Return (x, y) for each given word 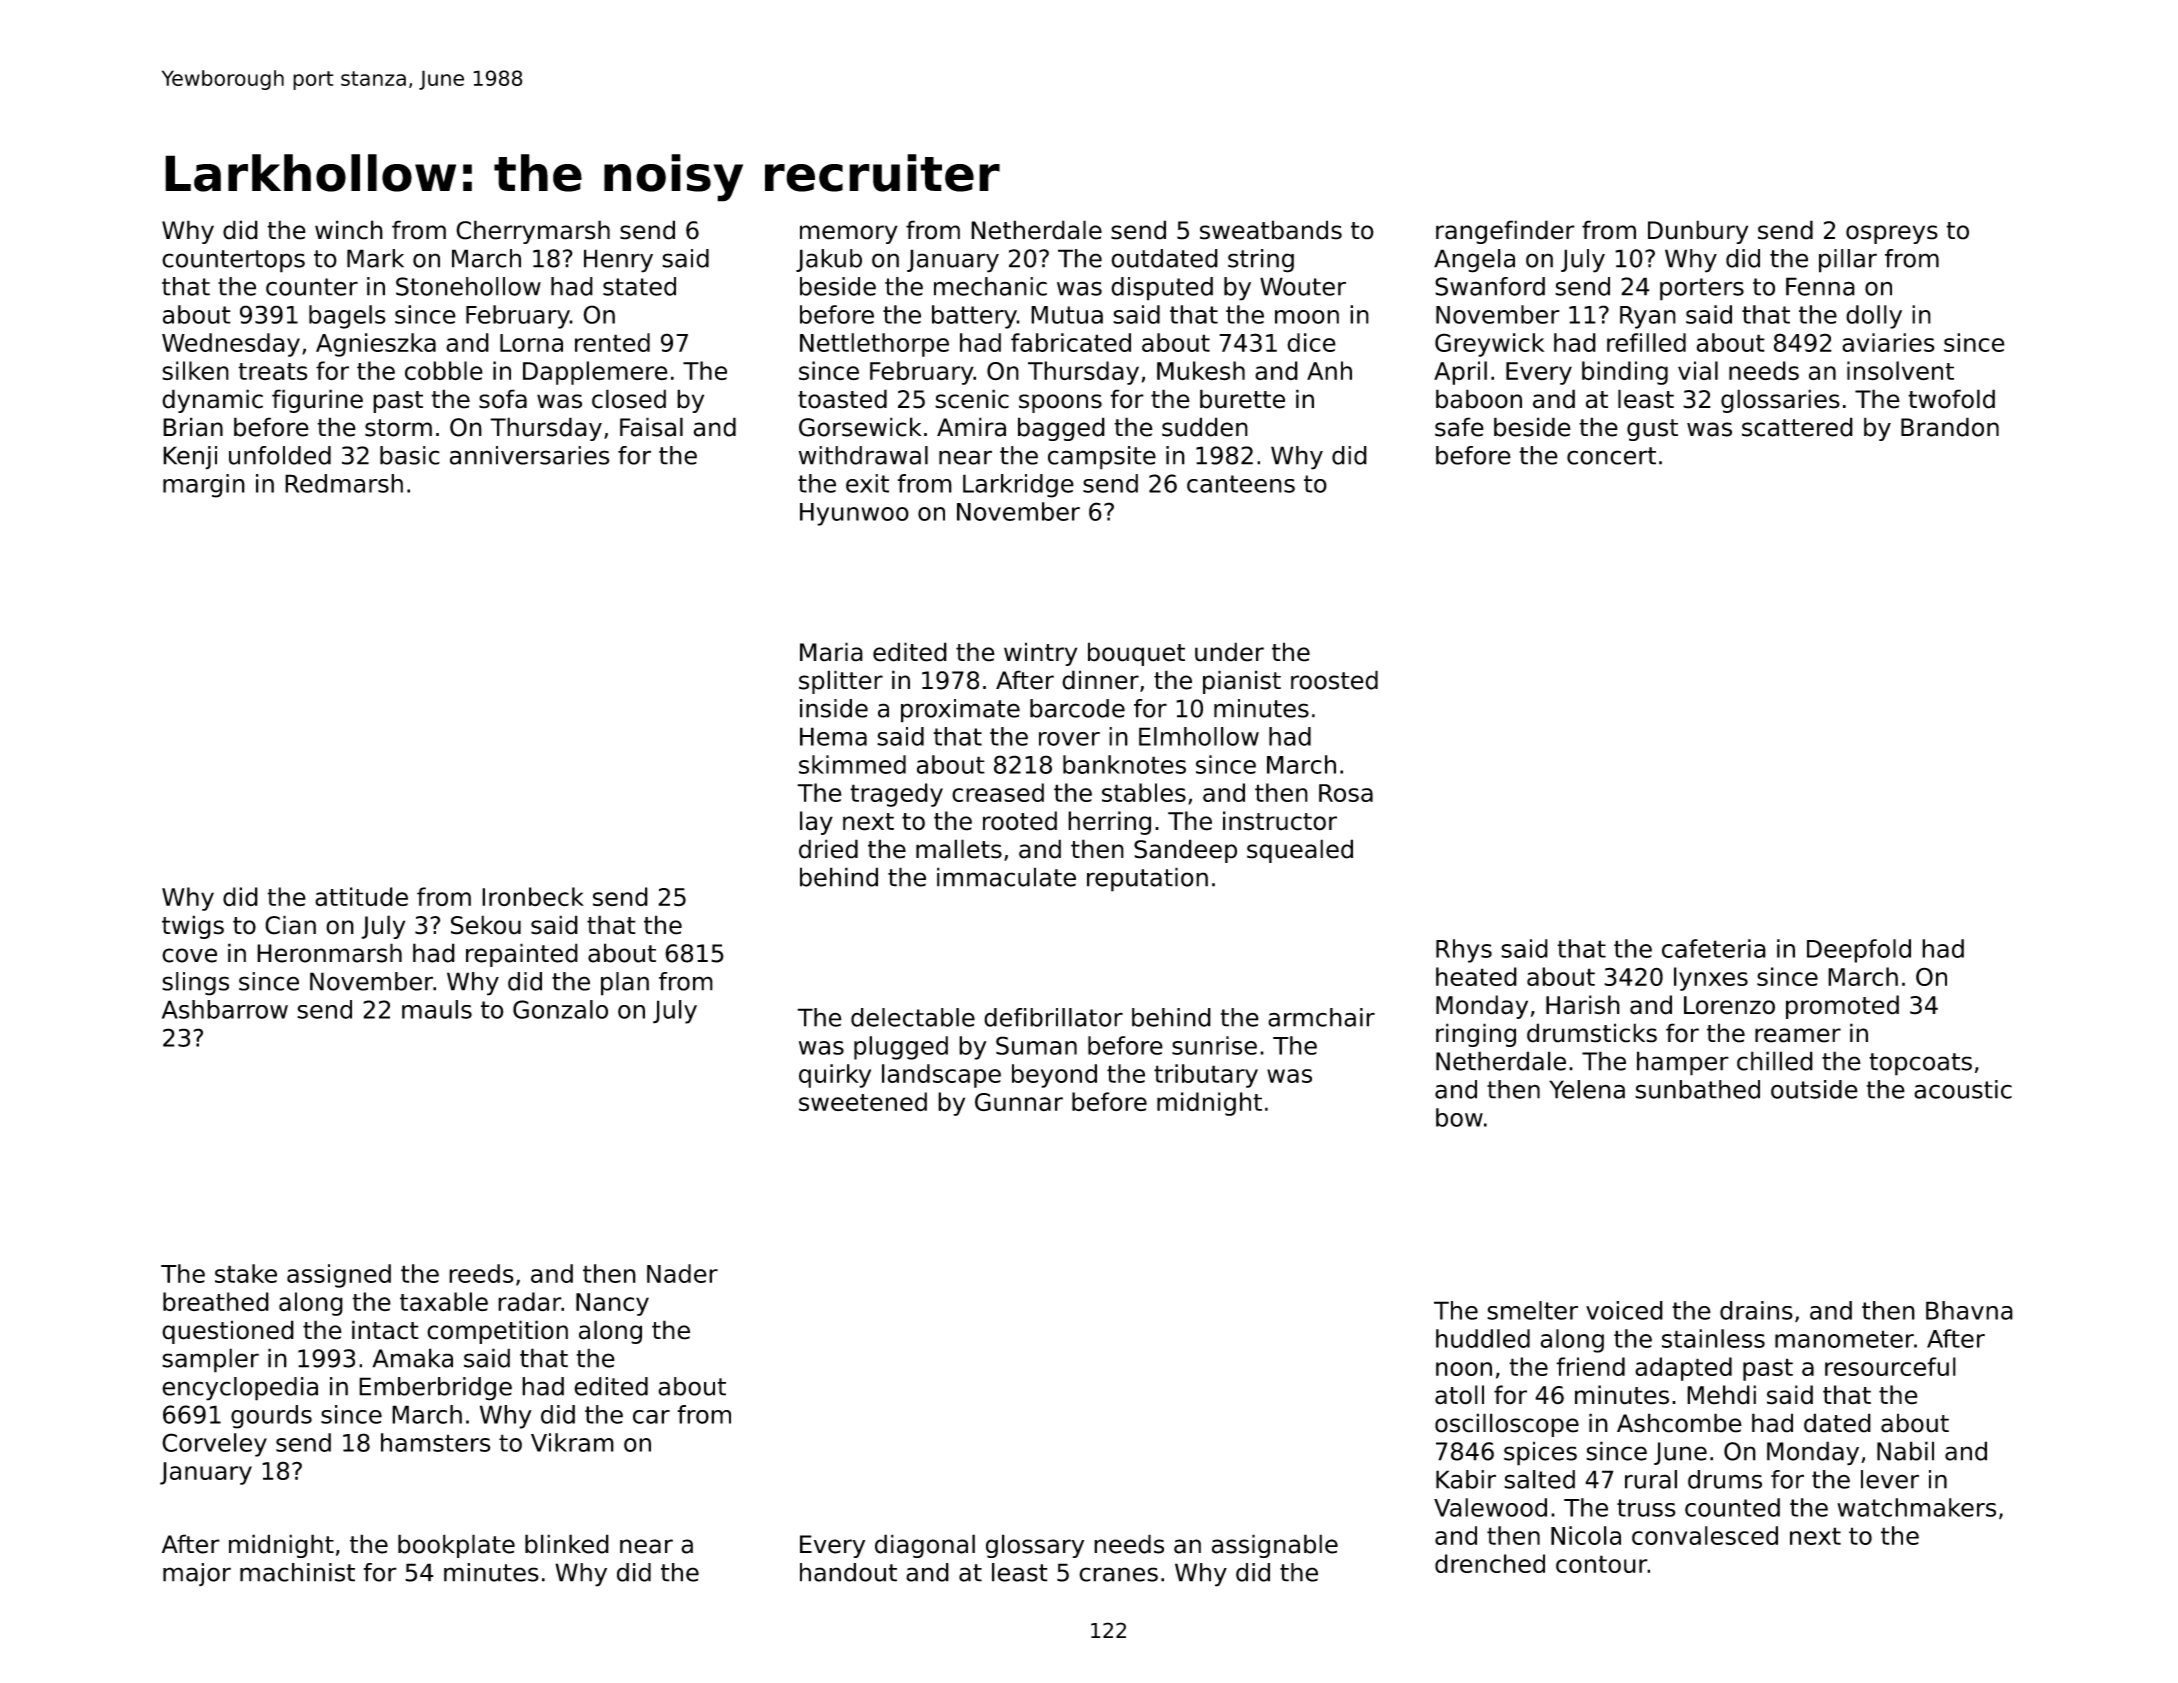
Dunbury (1698, 232)
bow (1459, 1117)
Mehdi (1721, 1395)
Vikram (572, 1442)
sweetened (863, 1102)
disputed (1162, 289)
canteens (1241, 484)
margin (204, 486)
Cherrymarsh (533, 232)
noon (1464, 1369)
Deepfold (1859, 951)
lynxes (1711, 979)
